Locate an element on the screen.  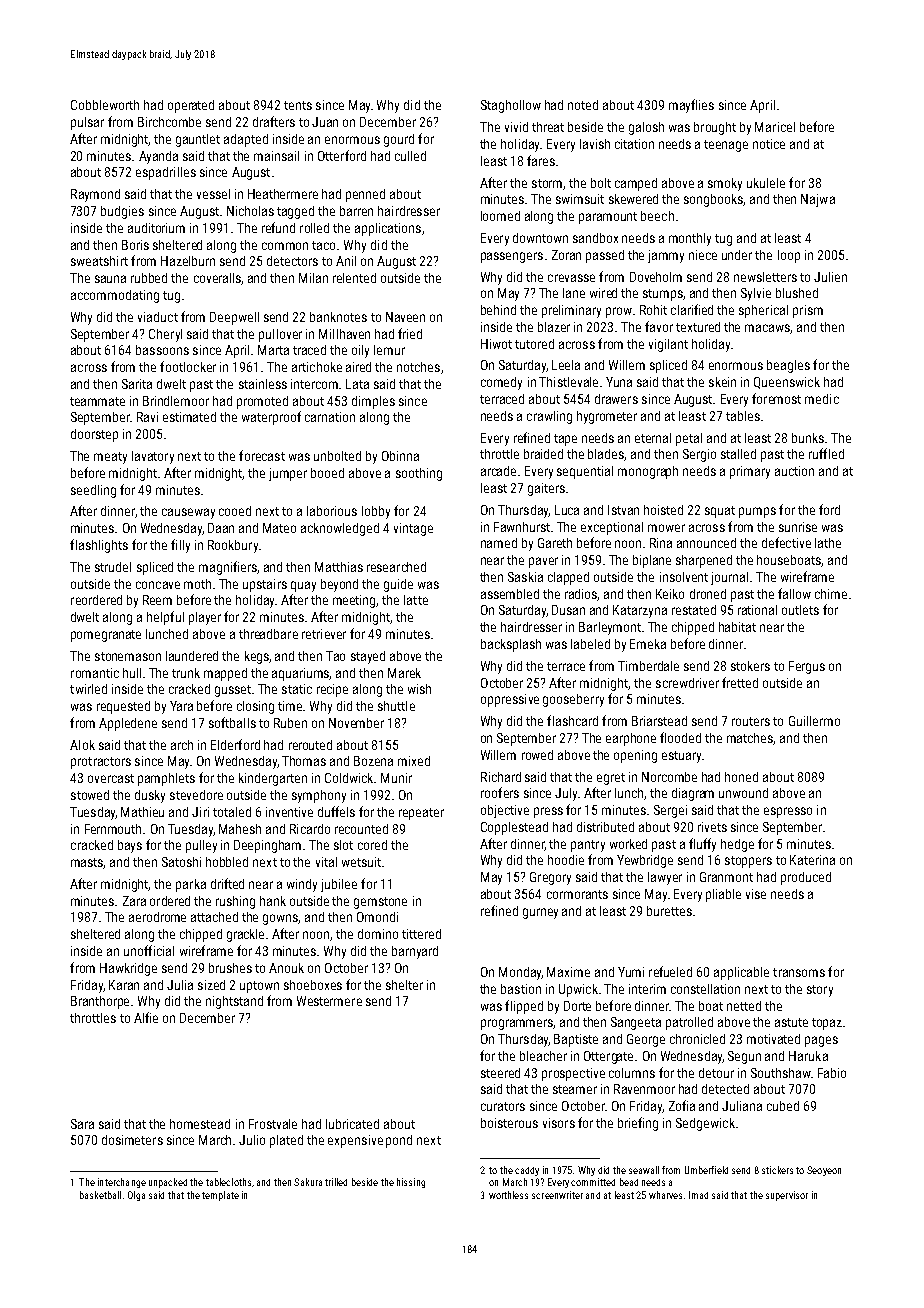
downtown is located at coordinates (540, 238).
